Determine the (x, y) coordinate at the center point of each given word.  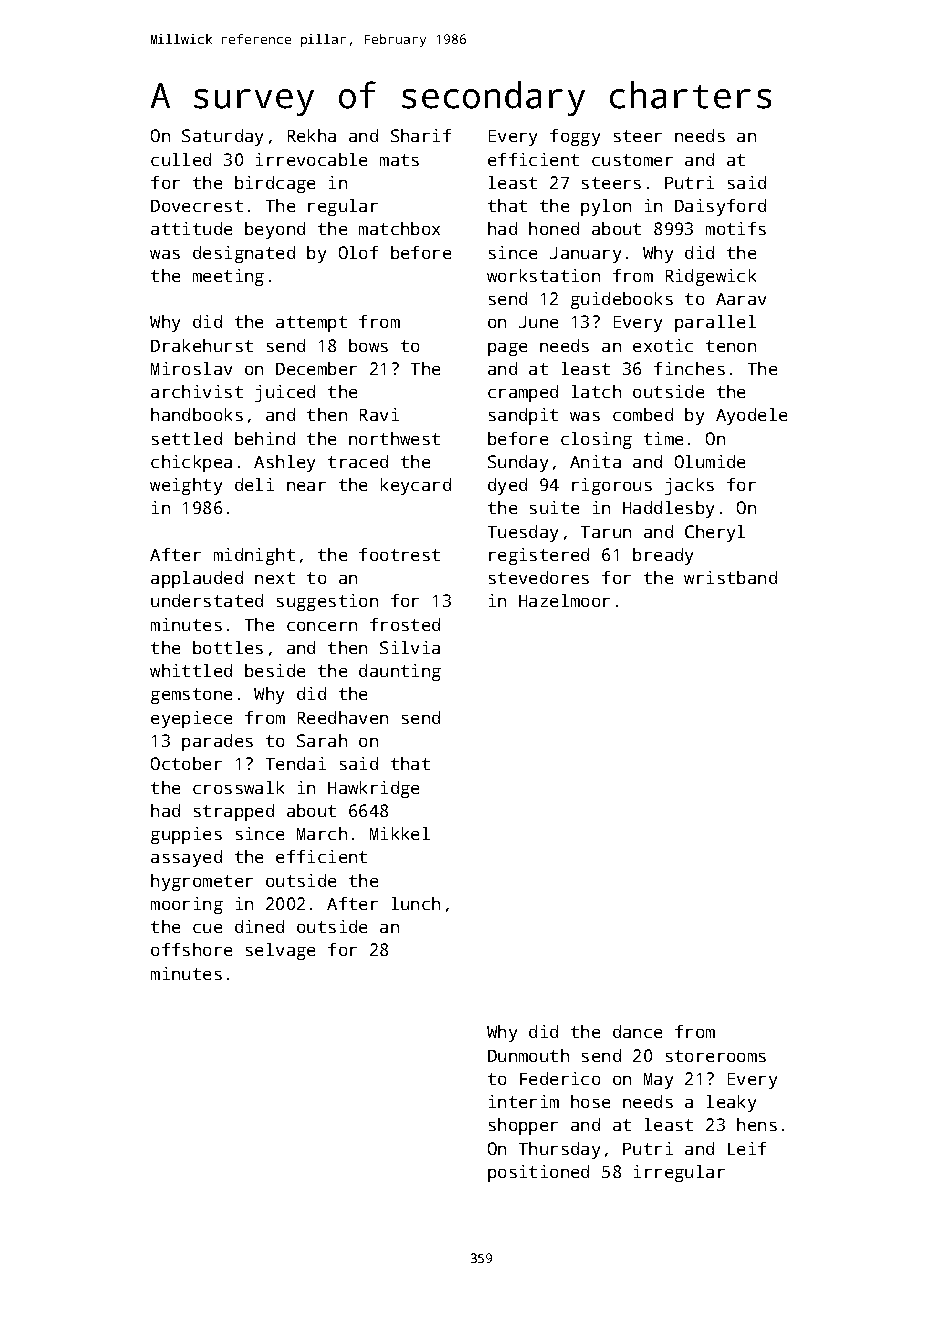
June (538, 322)
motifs (736, 228)
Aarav (741, 299)
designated (244, 254)
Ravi (379, 414)
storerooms (716, 1056)
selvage (280, 951)
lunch (416, 903)
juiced (285, 393)
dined (259, 926)
